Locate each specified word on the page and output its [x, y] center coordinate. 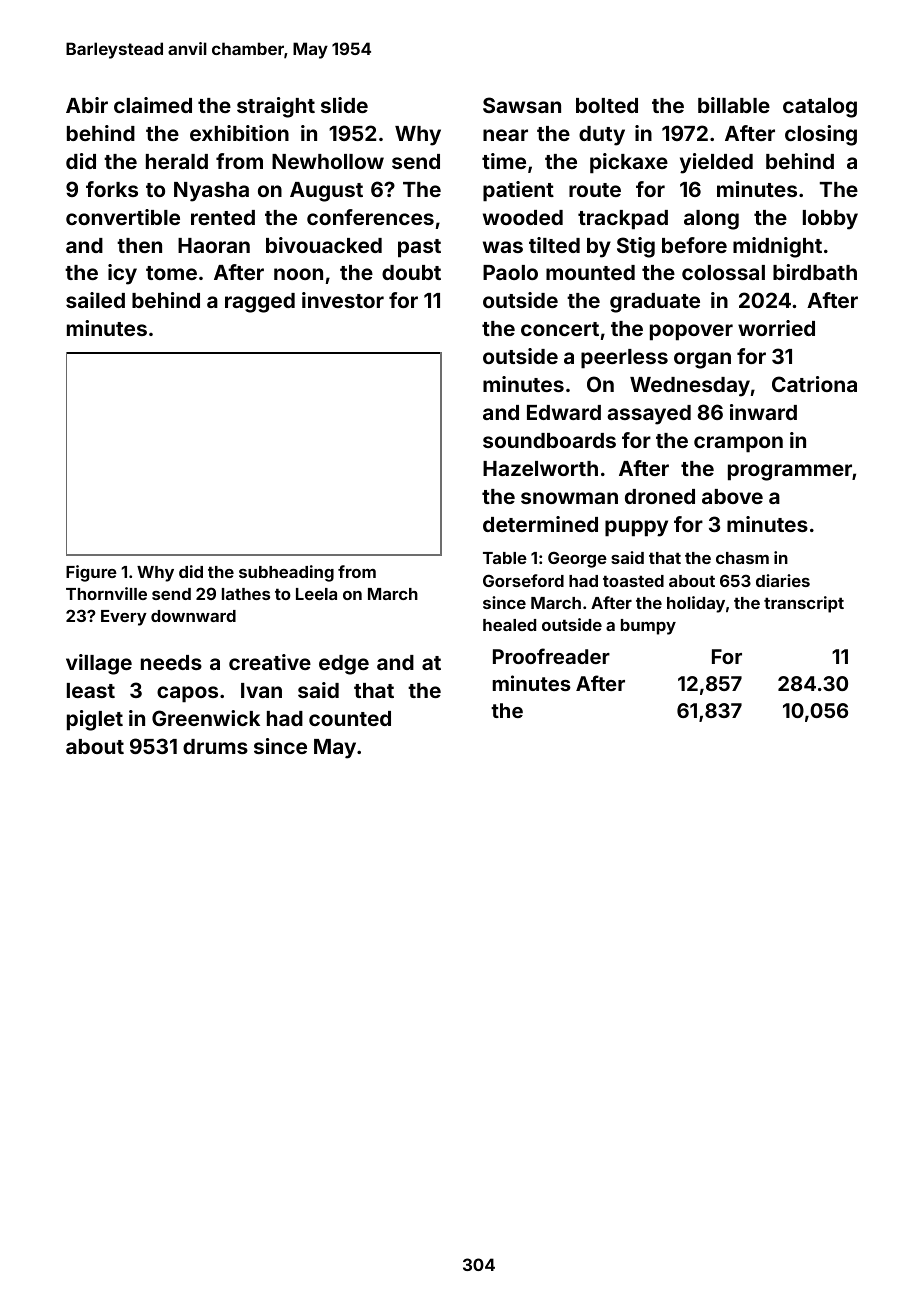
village [99, 664]
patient [518, 191]
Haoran [214, 245]
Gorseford [523, 580]
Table [505, 558]
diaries [783, 580]
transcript [804, 604]
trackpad [623, 220]
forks [112, 189]
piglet [95, 720]
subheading [286, 573]
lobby [830, 220]
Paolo [510, 272]
